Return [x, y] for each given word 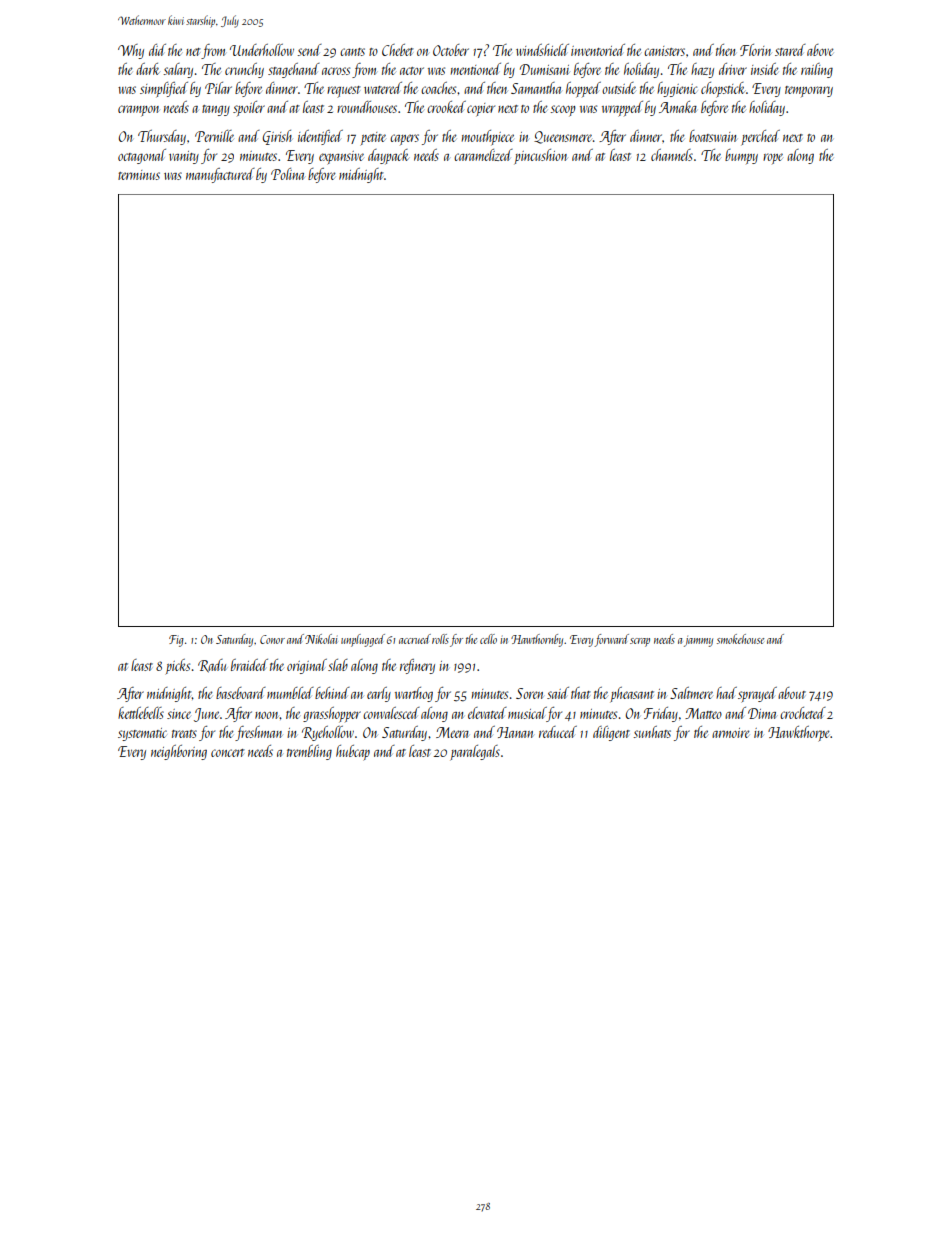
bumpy [741, 156]
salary [178, 70]
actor [412, 71]
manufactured [220, 175]
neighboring [179, 752]
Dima [762, 713]
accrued [415, 639]
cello [488, 639]
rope [773, 158]
